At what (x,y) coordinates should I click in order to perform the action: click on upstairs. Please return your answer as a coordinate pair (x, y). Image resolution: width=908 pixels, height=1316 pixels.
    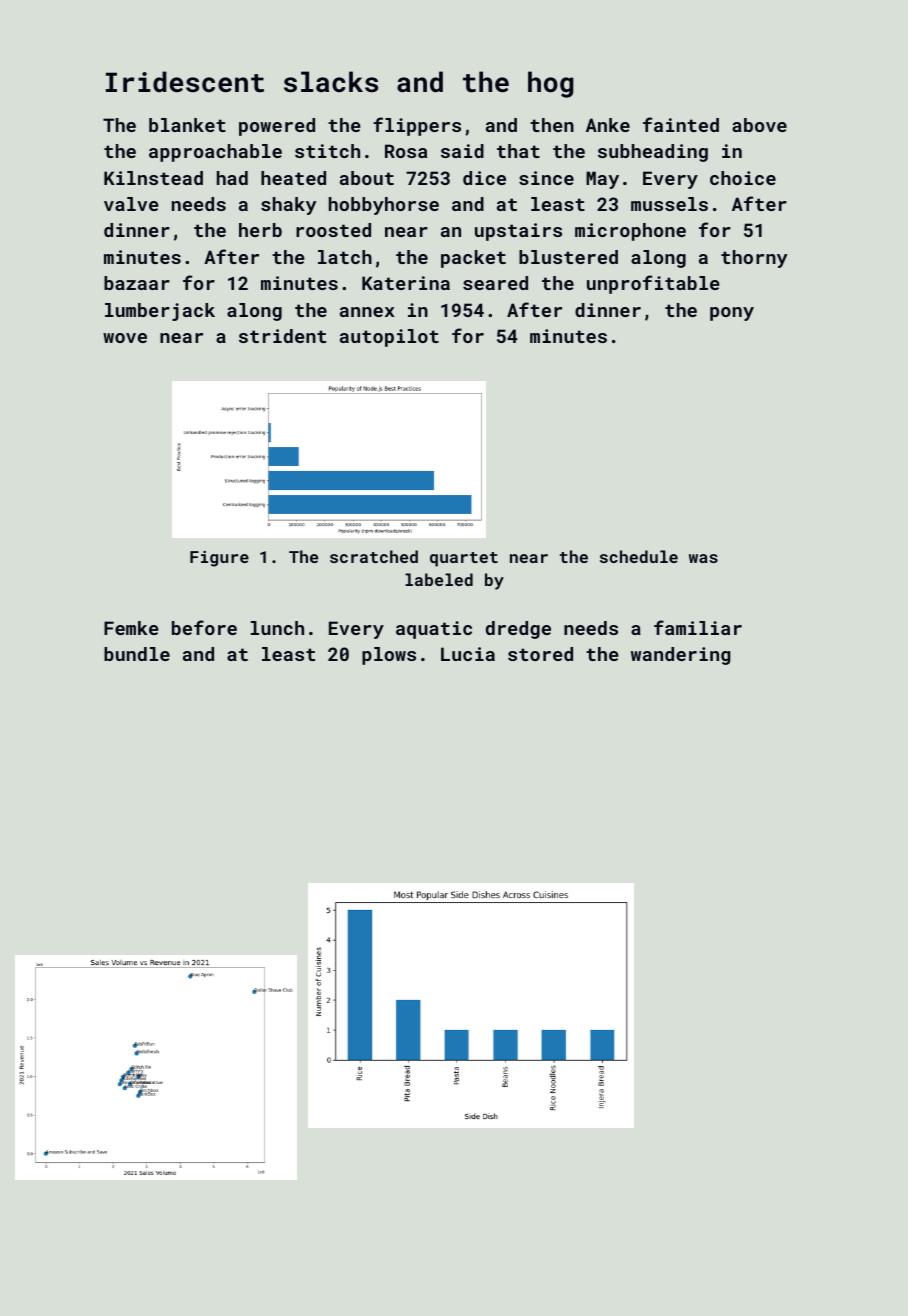
    Looking at the image, I should click on (518, 232).
